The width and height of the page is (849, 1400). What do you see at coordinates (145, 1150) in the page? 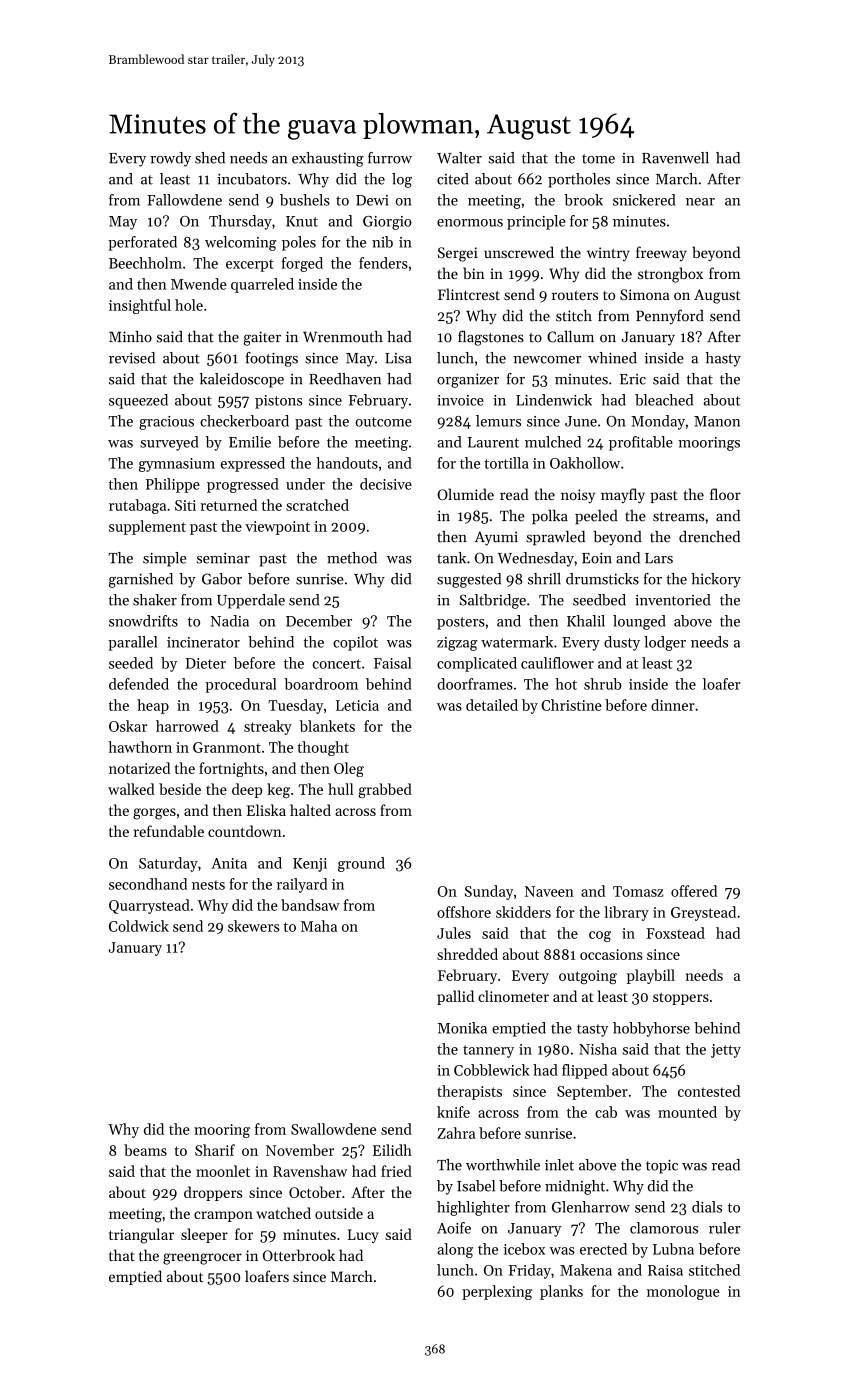
I see `beams` at bounding box center [145, 1150].
